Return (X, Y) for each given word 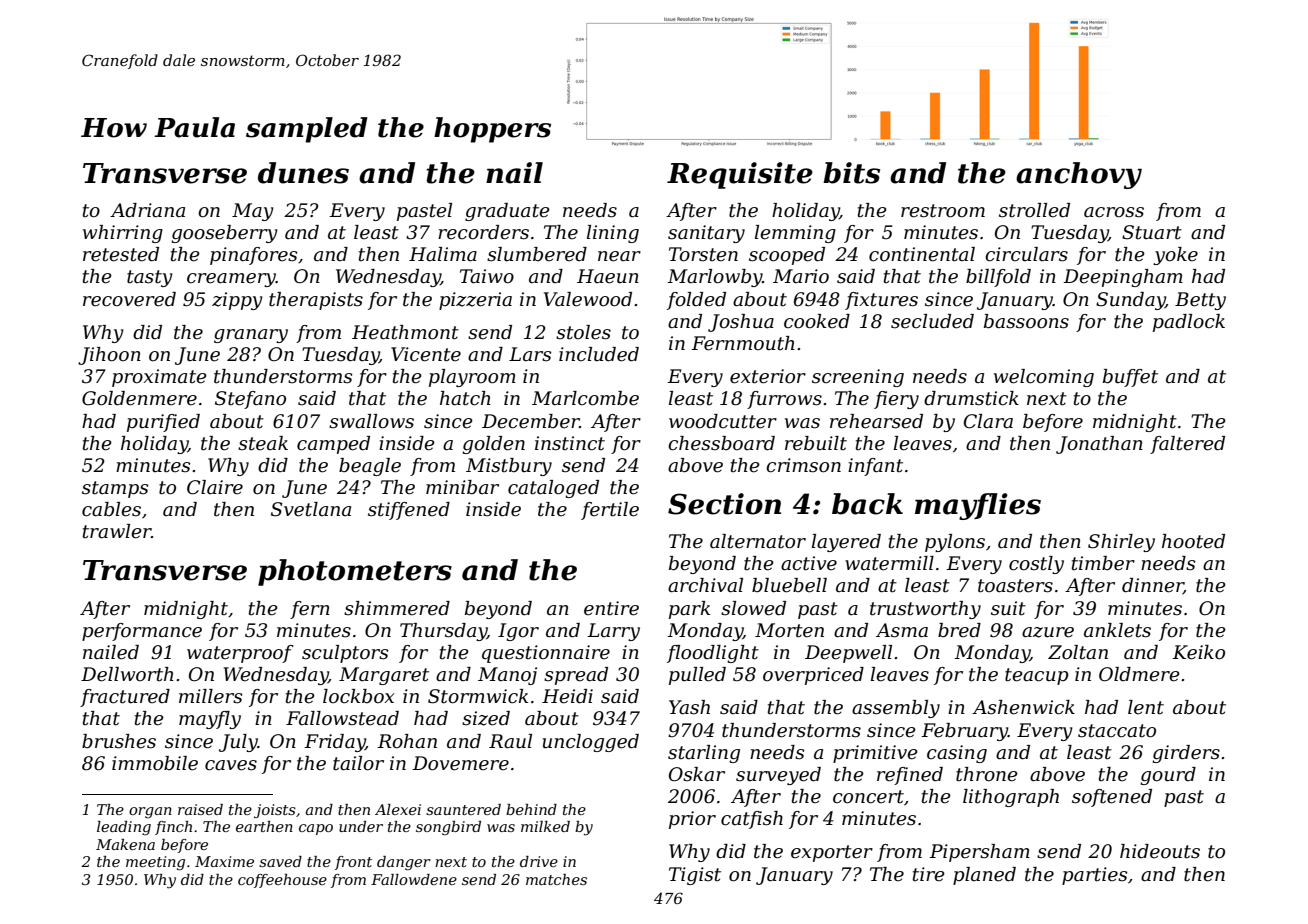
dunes (303, 173)
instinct (570, 443)
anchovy (1079, 175)
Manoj (507, 676)
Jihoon (109, 356)
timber (1103, 563)
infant (875, 467)
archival (705, 585)
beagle (370, 467)
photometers (355, 572)
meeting (155, 863)
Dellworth (127, 674)
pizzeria (475, 301)
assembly (896, 709)
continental (922, 254)
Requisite (740, 175)
